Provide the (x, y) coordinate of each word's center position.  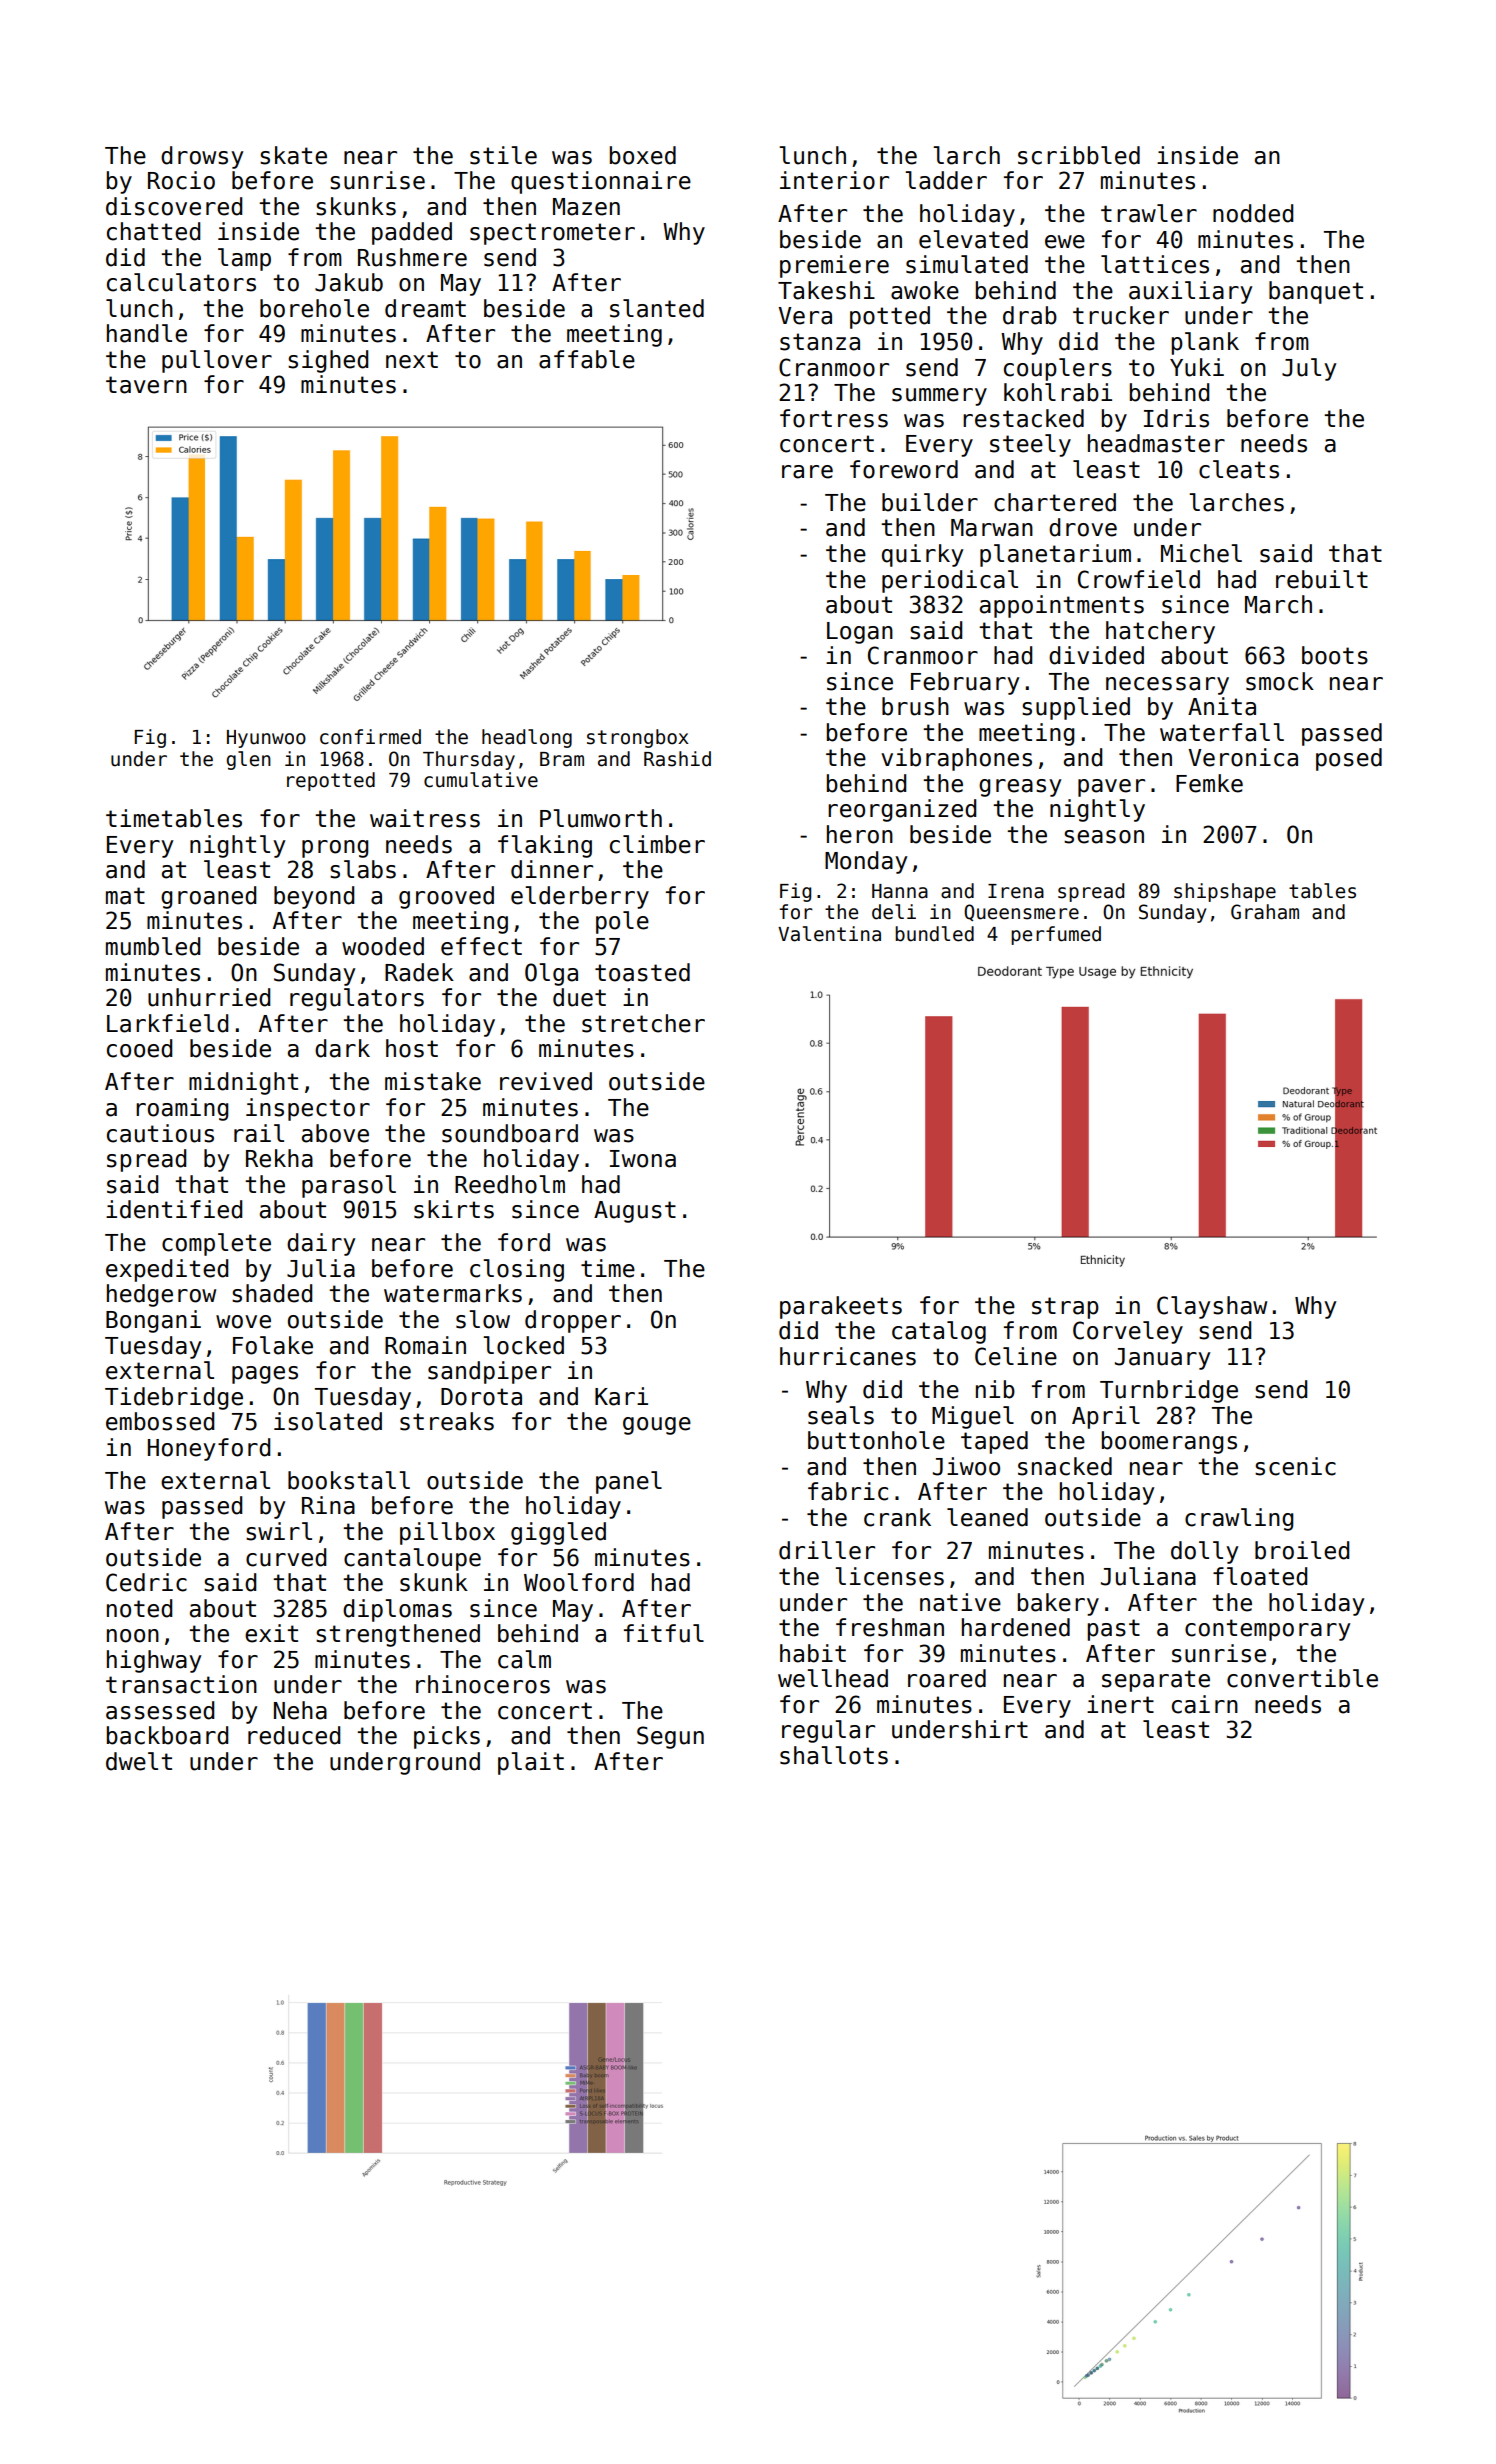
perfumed (1056, 935)
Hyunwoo (266, 739)
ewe (1065, 242)
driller (827, 1550)
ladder (946, 180)
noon (133, 1636)
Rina (328, 1505)
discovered (174, 206)
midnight (243, 1083)
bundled (934, 934)
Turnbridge (1169, 1391)
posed (1349, 759)
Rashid (677, 759)
